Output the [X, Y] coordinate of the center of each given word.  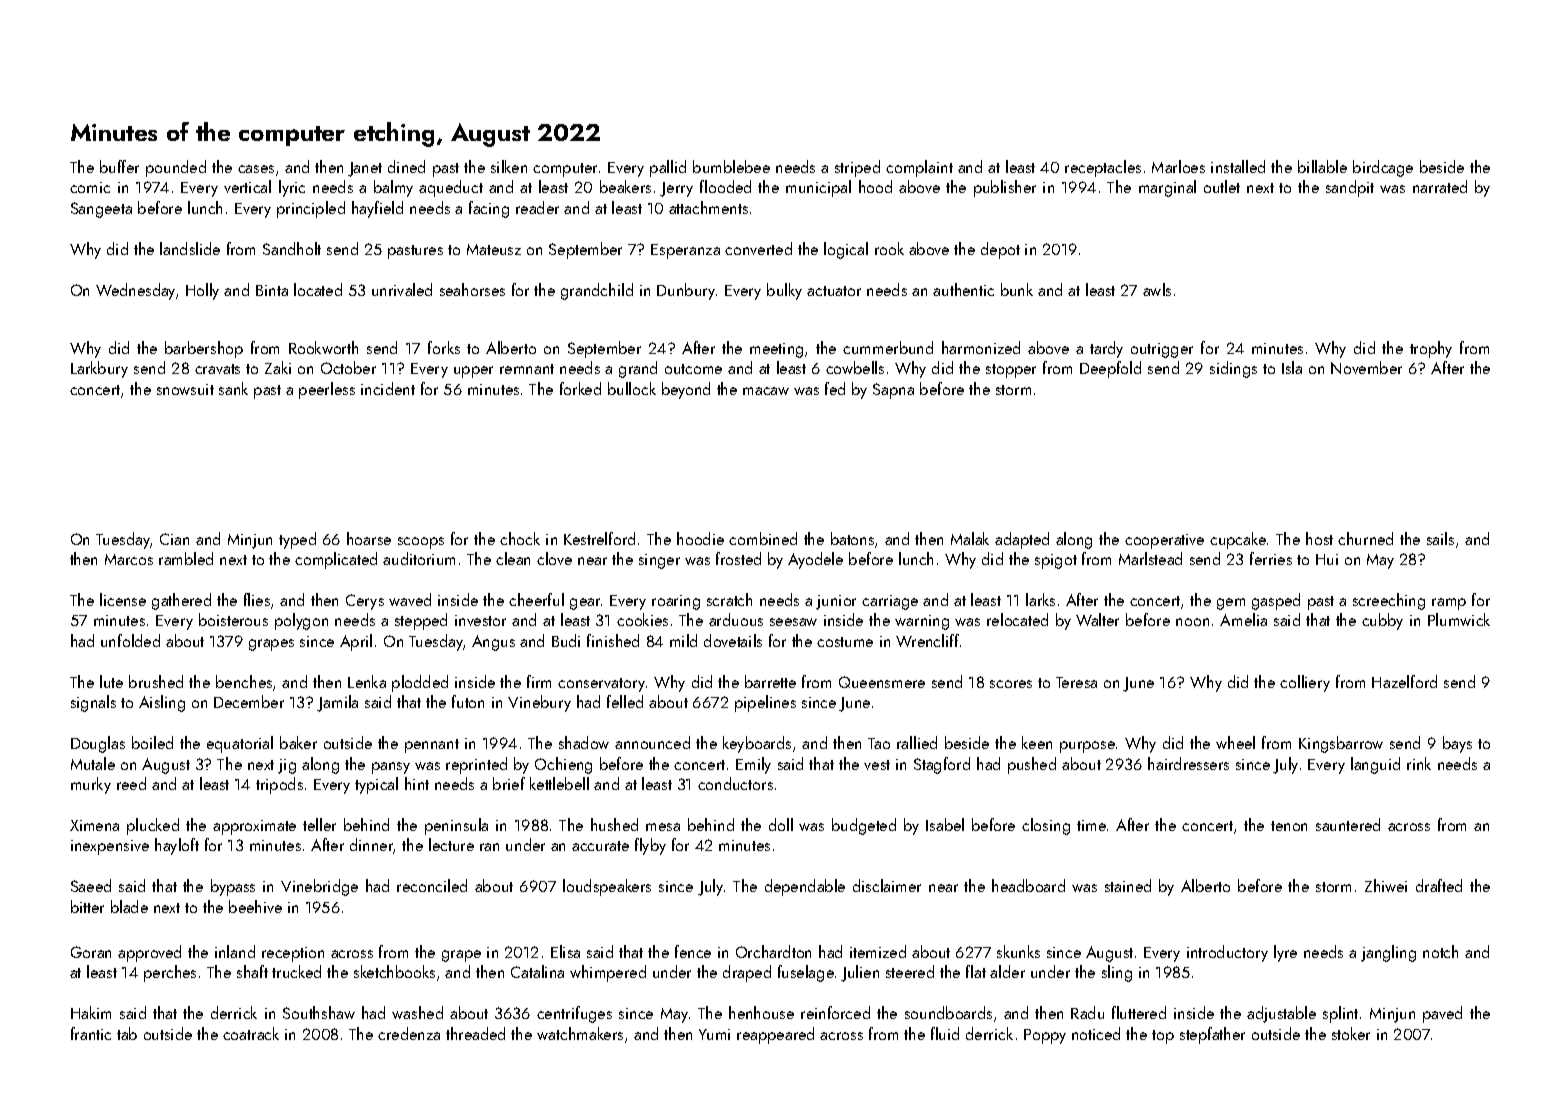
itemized [878, 951]
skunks [1018, 951]
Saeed [91, 885]
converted [758, 248]
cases [256, 169]
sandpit [1350, 188]
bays [1457, 744]
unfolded [130, 640]
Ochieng [563, 765]
